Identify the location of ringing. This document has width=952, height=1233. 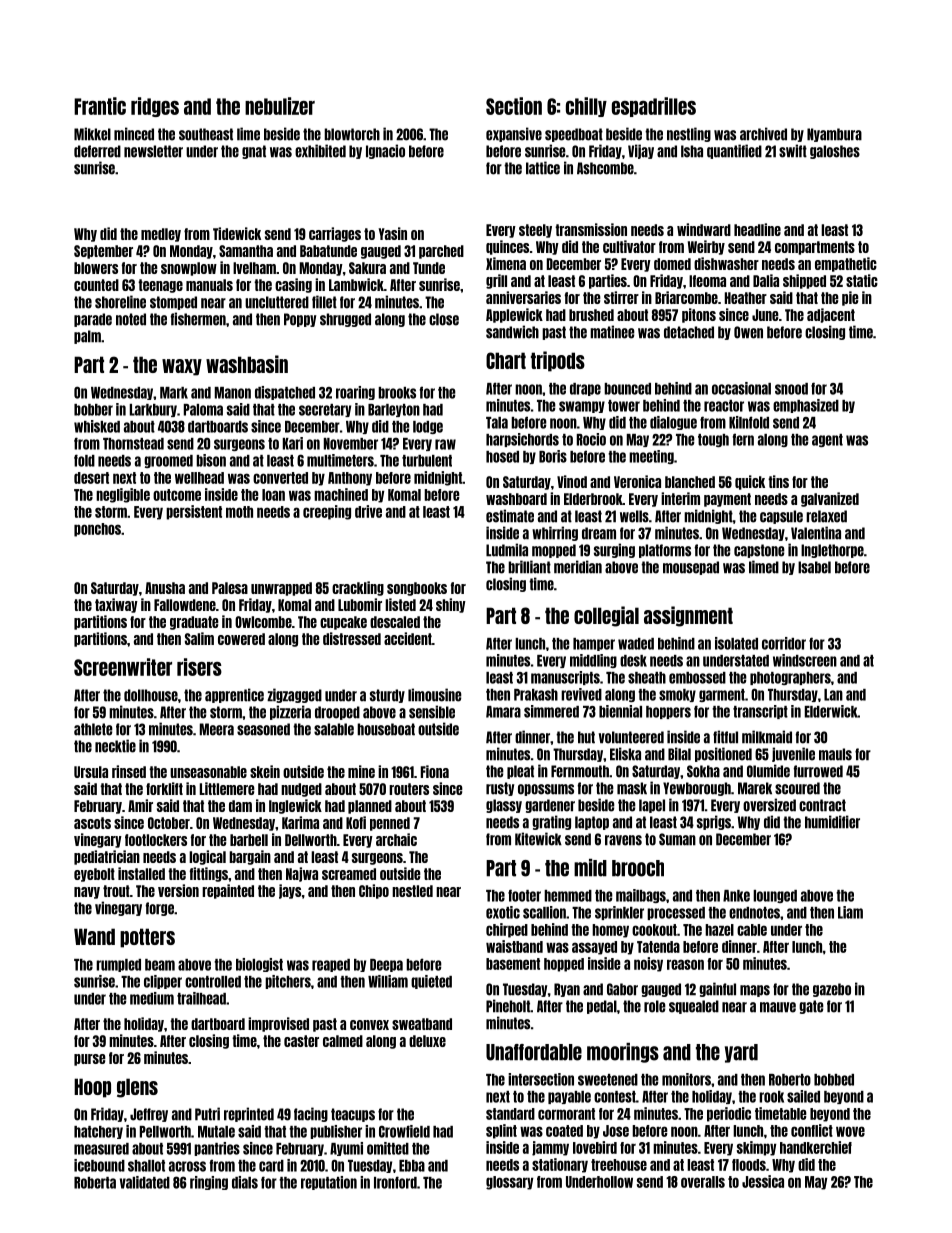
(209, 1183).
